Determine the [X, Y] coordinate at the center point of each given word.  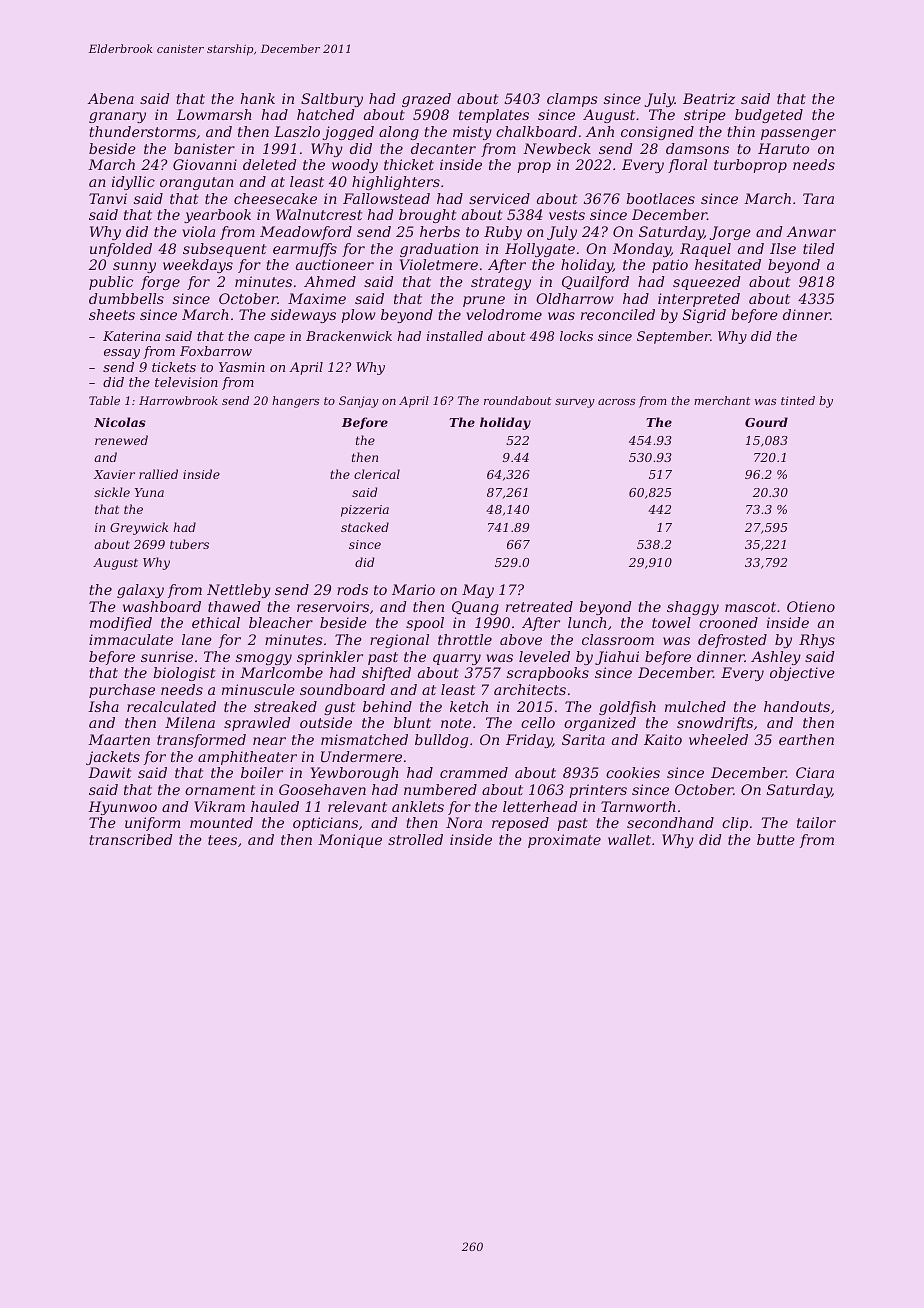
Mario [413, 589]
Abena [111, 98]
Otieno [811, 606]
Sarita [583, 739]
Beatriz [709, 99]
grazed [426, 100]
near [269, 741]
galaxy [140, 591]
